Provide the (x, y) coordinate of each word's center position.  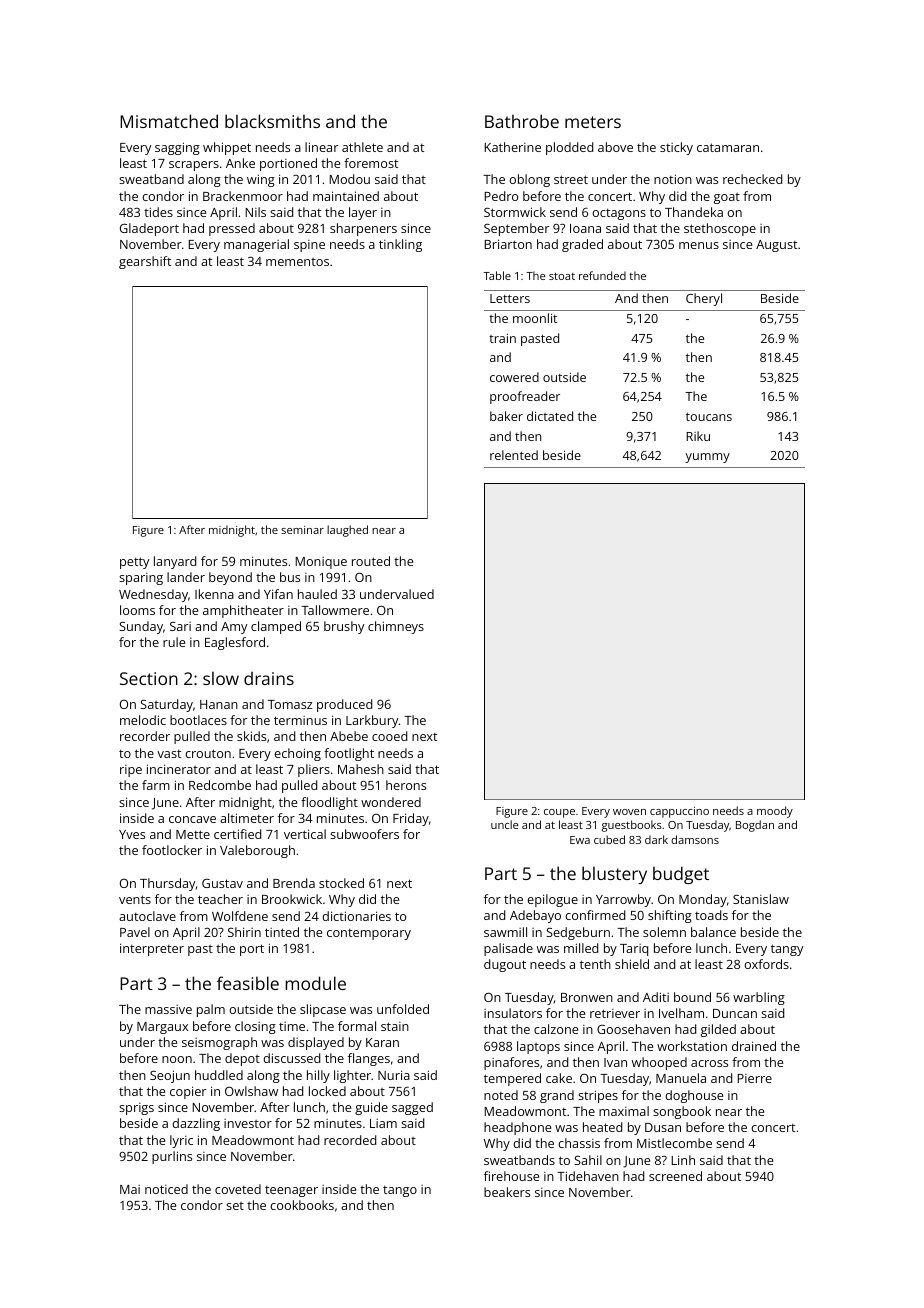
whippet (227, 148)
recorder (145, 736)
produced (344, 705)
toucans (709, 417)
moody (775, 812)
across (709, 1063)
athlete (362, 147)
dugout (505, 965)
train (502, 338)
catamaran (728, 147)
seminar (302, 530)
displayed (316, 1043)
